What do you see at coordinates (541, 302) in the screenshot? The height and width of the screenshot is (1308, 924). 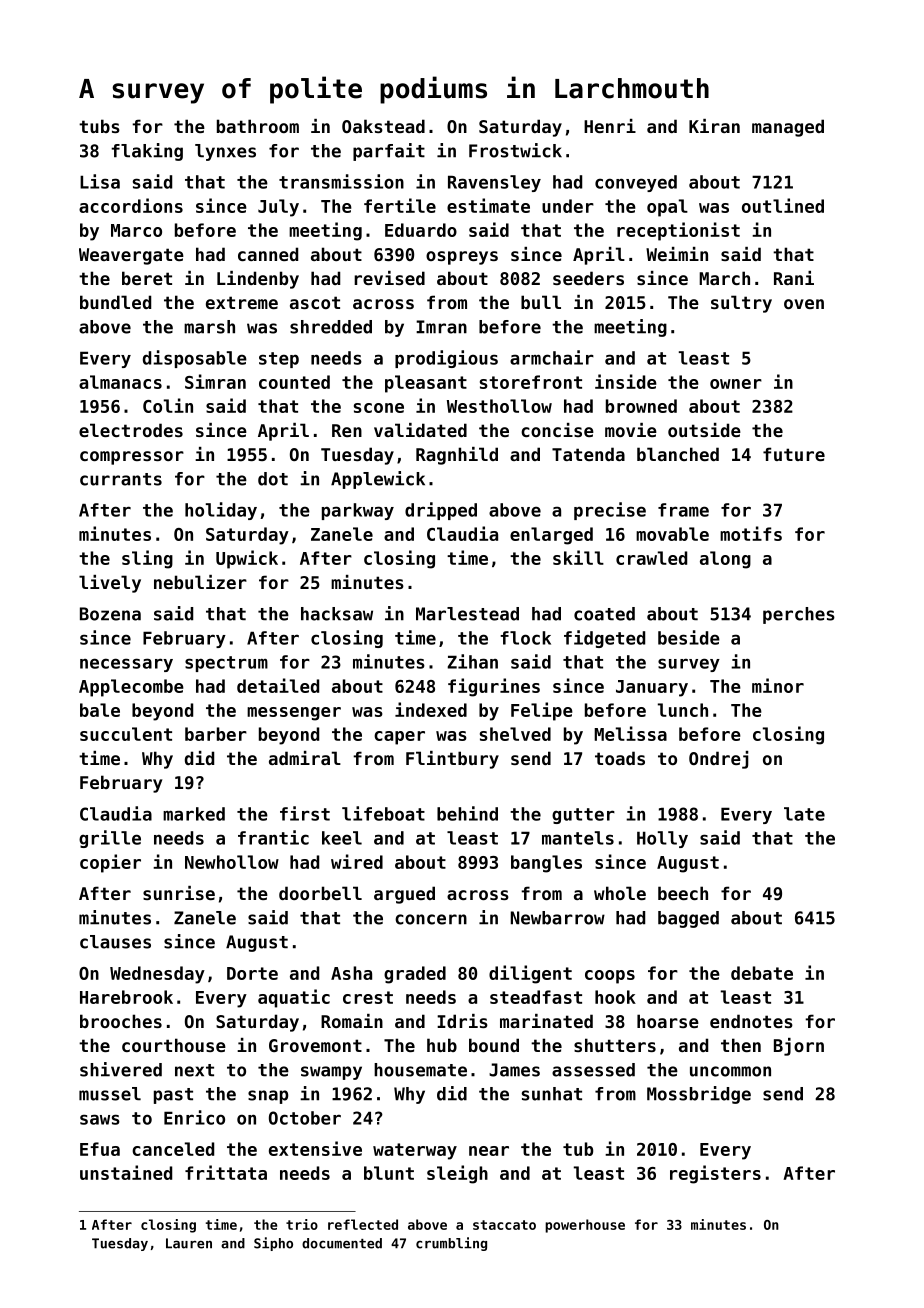 I see `bull` at bounding box center [541, 302].
